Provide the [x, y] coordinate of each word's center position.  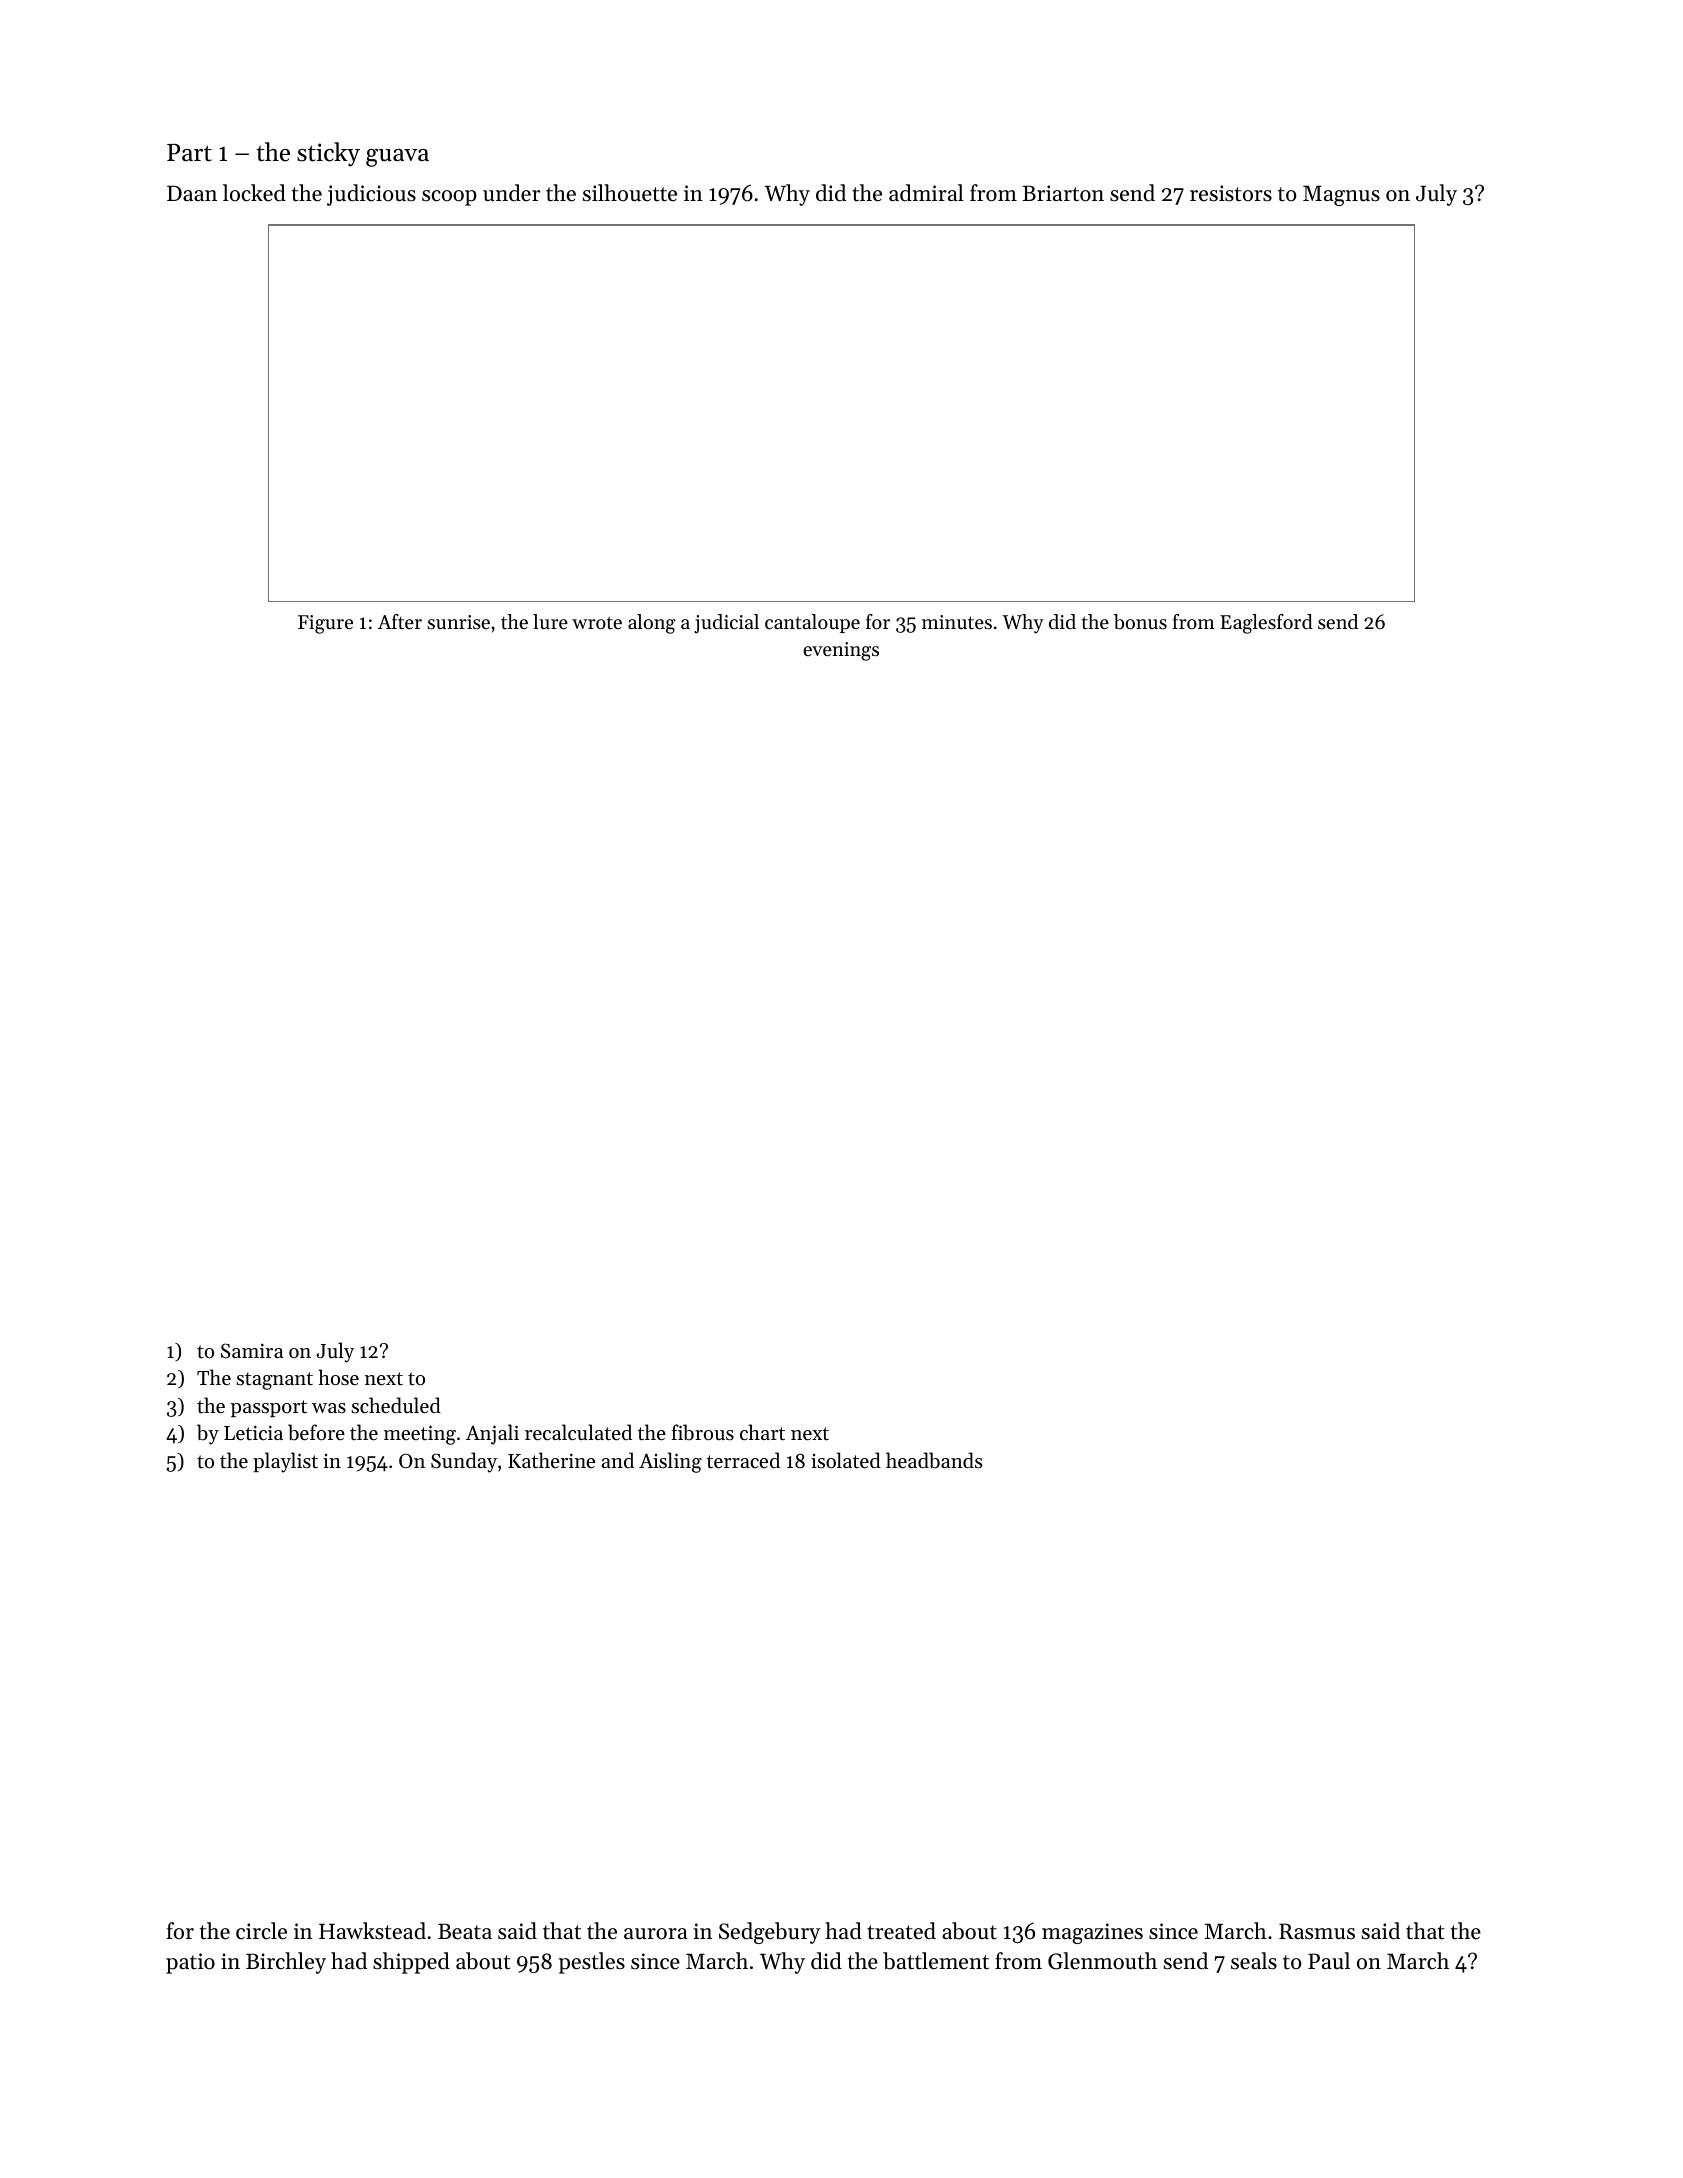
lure [550, 622]
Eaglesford [1266, 624]
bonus [1140, 622]
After [400, 622]
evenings [841, 651]
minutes [957, 622]
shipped [411, 1963]
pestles [592, 1963]
